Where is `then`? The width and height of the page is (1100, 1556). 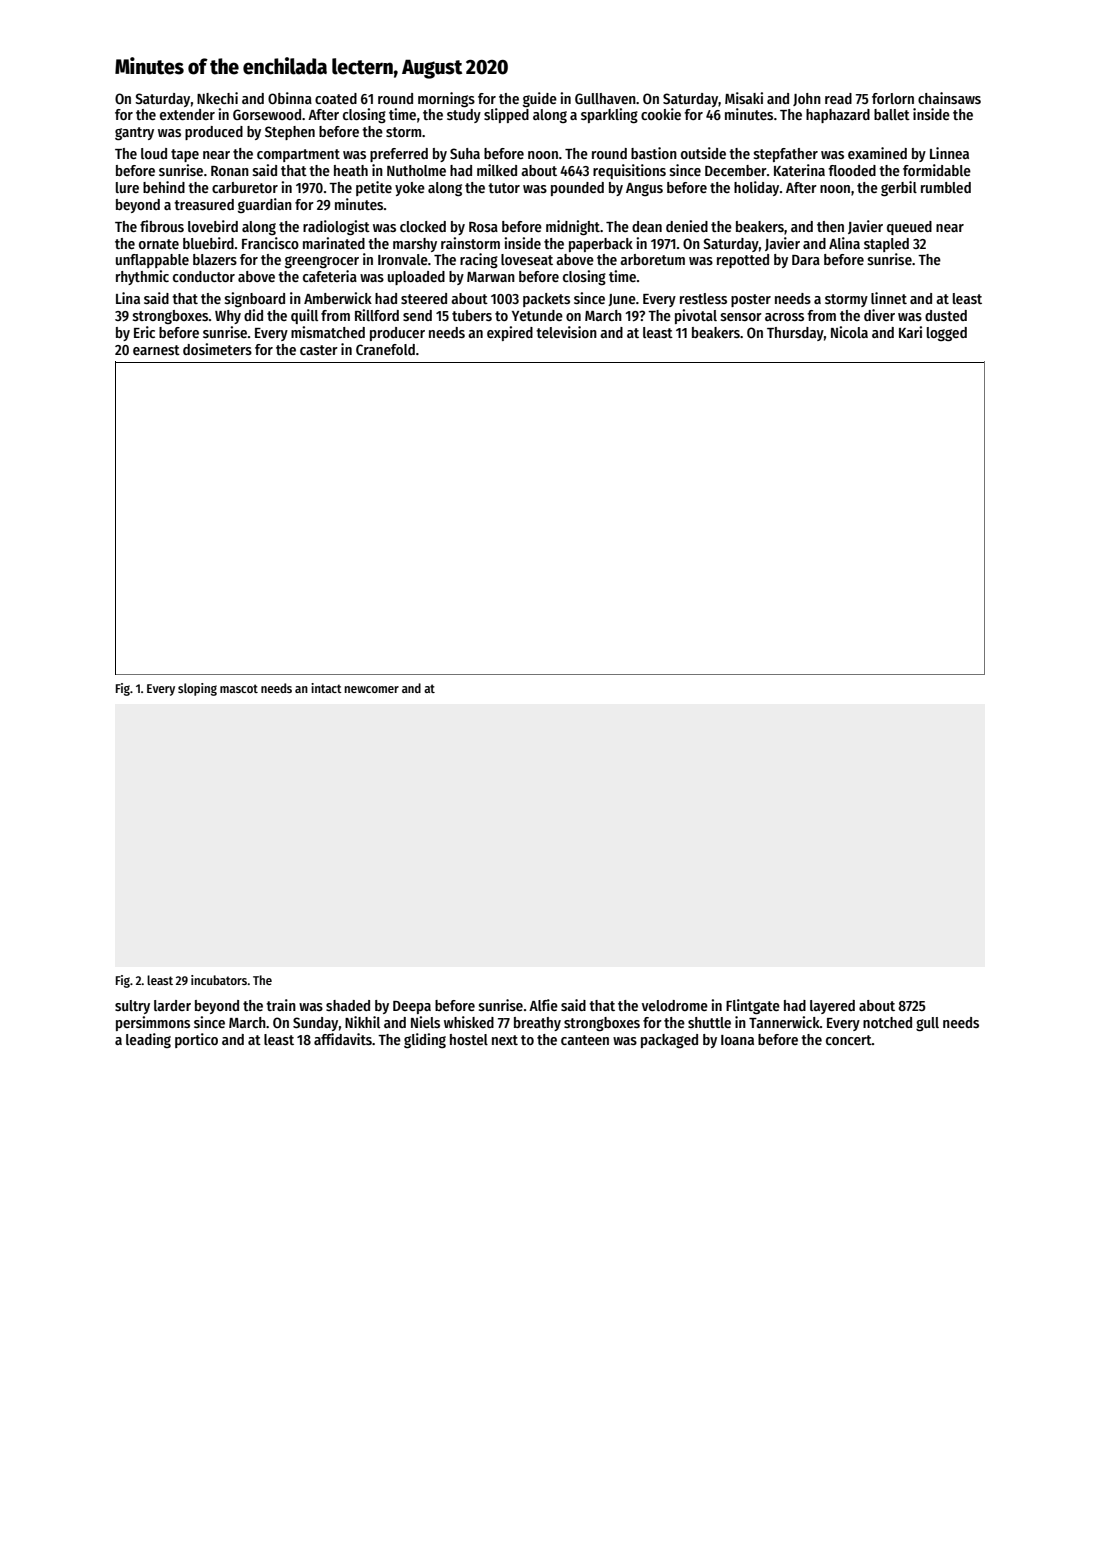
then is located at coordinates (830, 226).
